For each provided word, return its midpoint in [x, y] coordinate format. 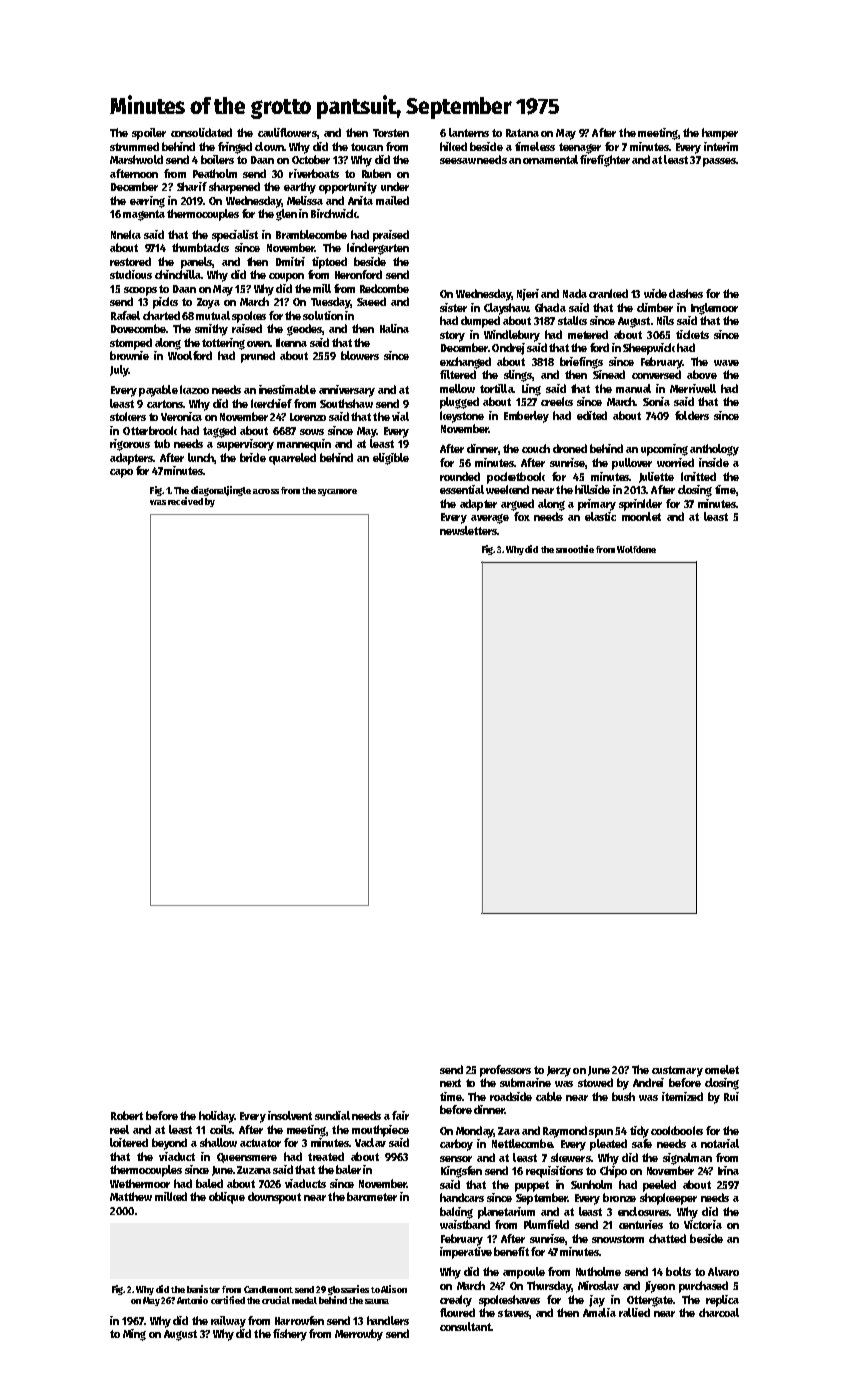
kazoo [194, 389]
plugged [459, 403]
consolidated [201, 132]
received [185, 501]
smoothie [575, 549]
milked [171, 1196]
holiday [216, 1117]
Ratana [522, 133]
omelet [722, 1069]
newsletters [468, 530]
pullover [632, 464]
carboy [456, 1145]
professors [505, 1071]
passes [719, 162]
